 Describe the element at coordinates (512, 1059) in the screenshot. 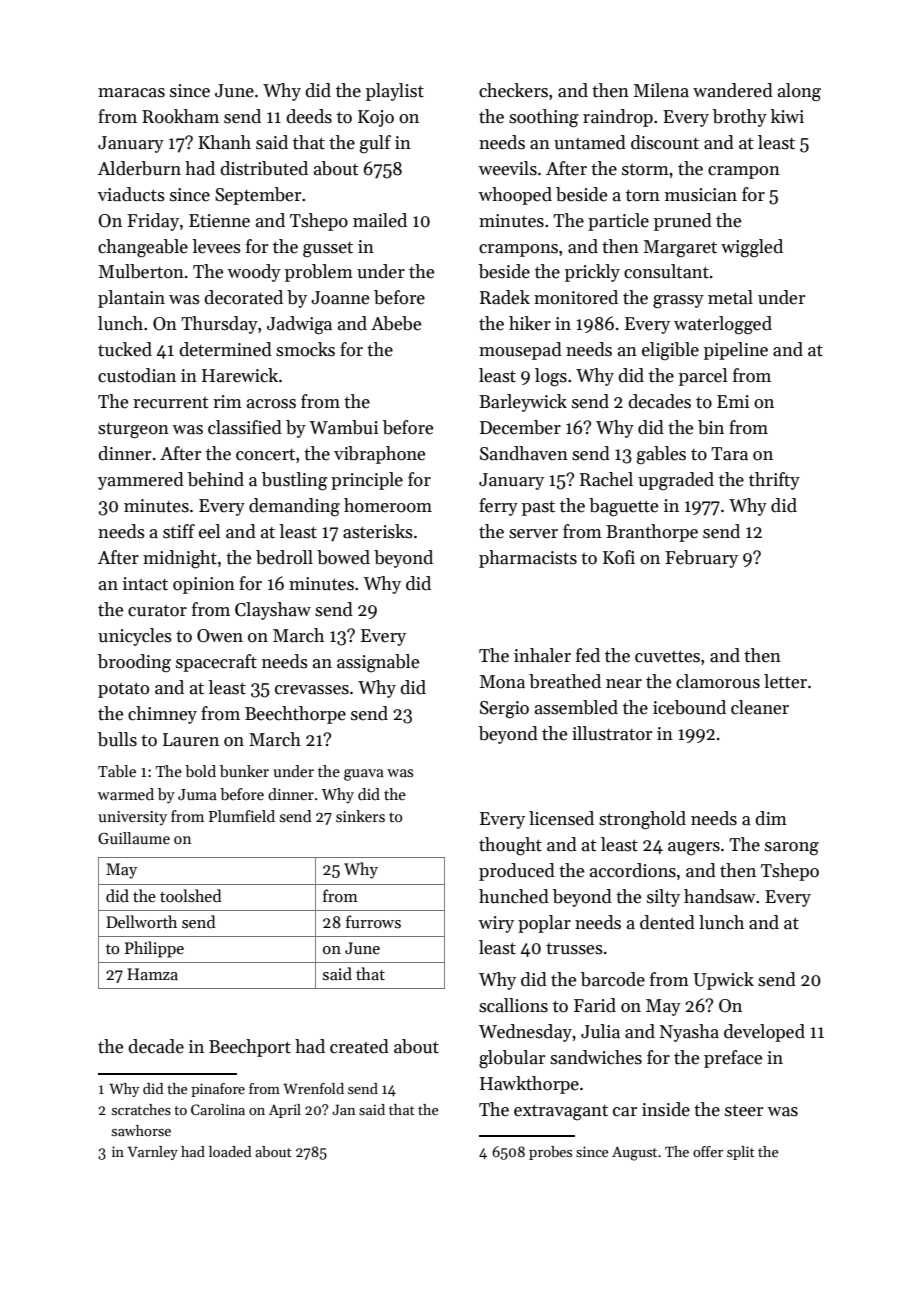

I see `globular` at that location.
